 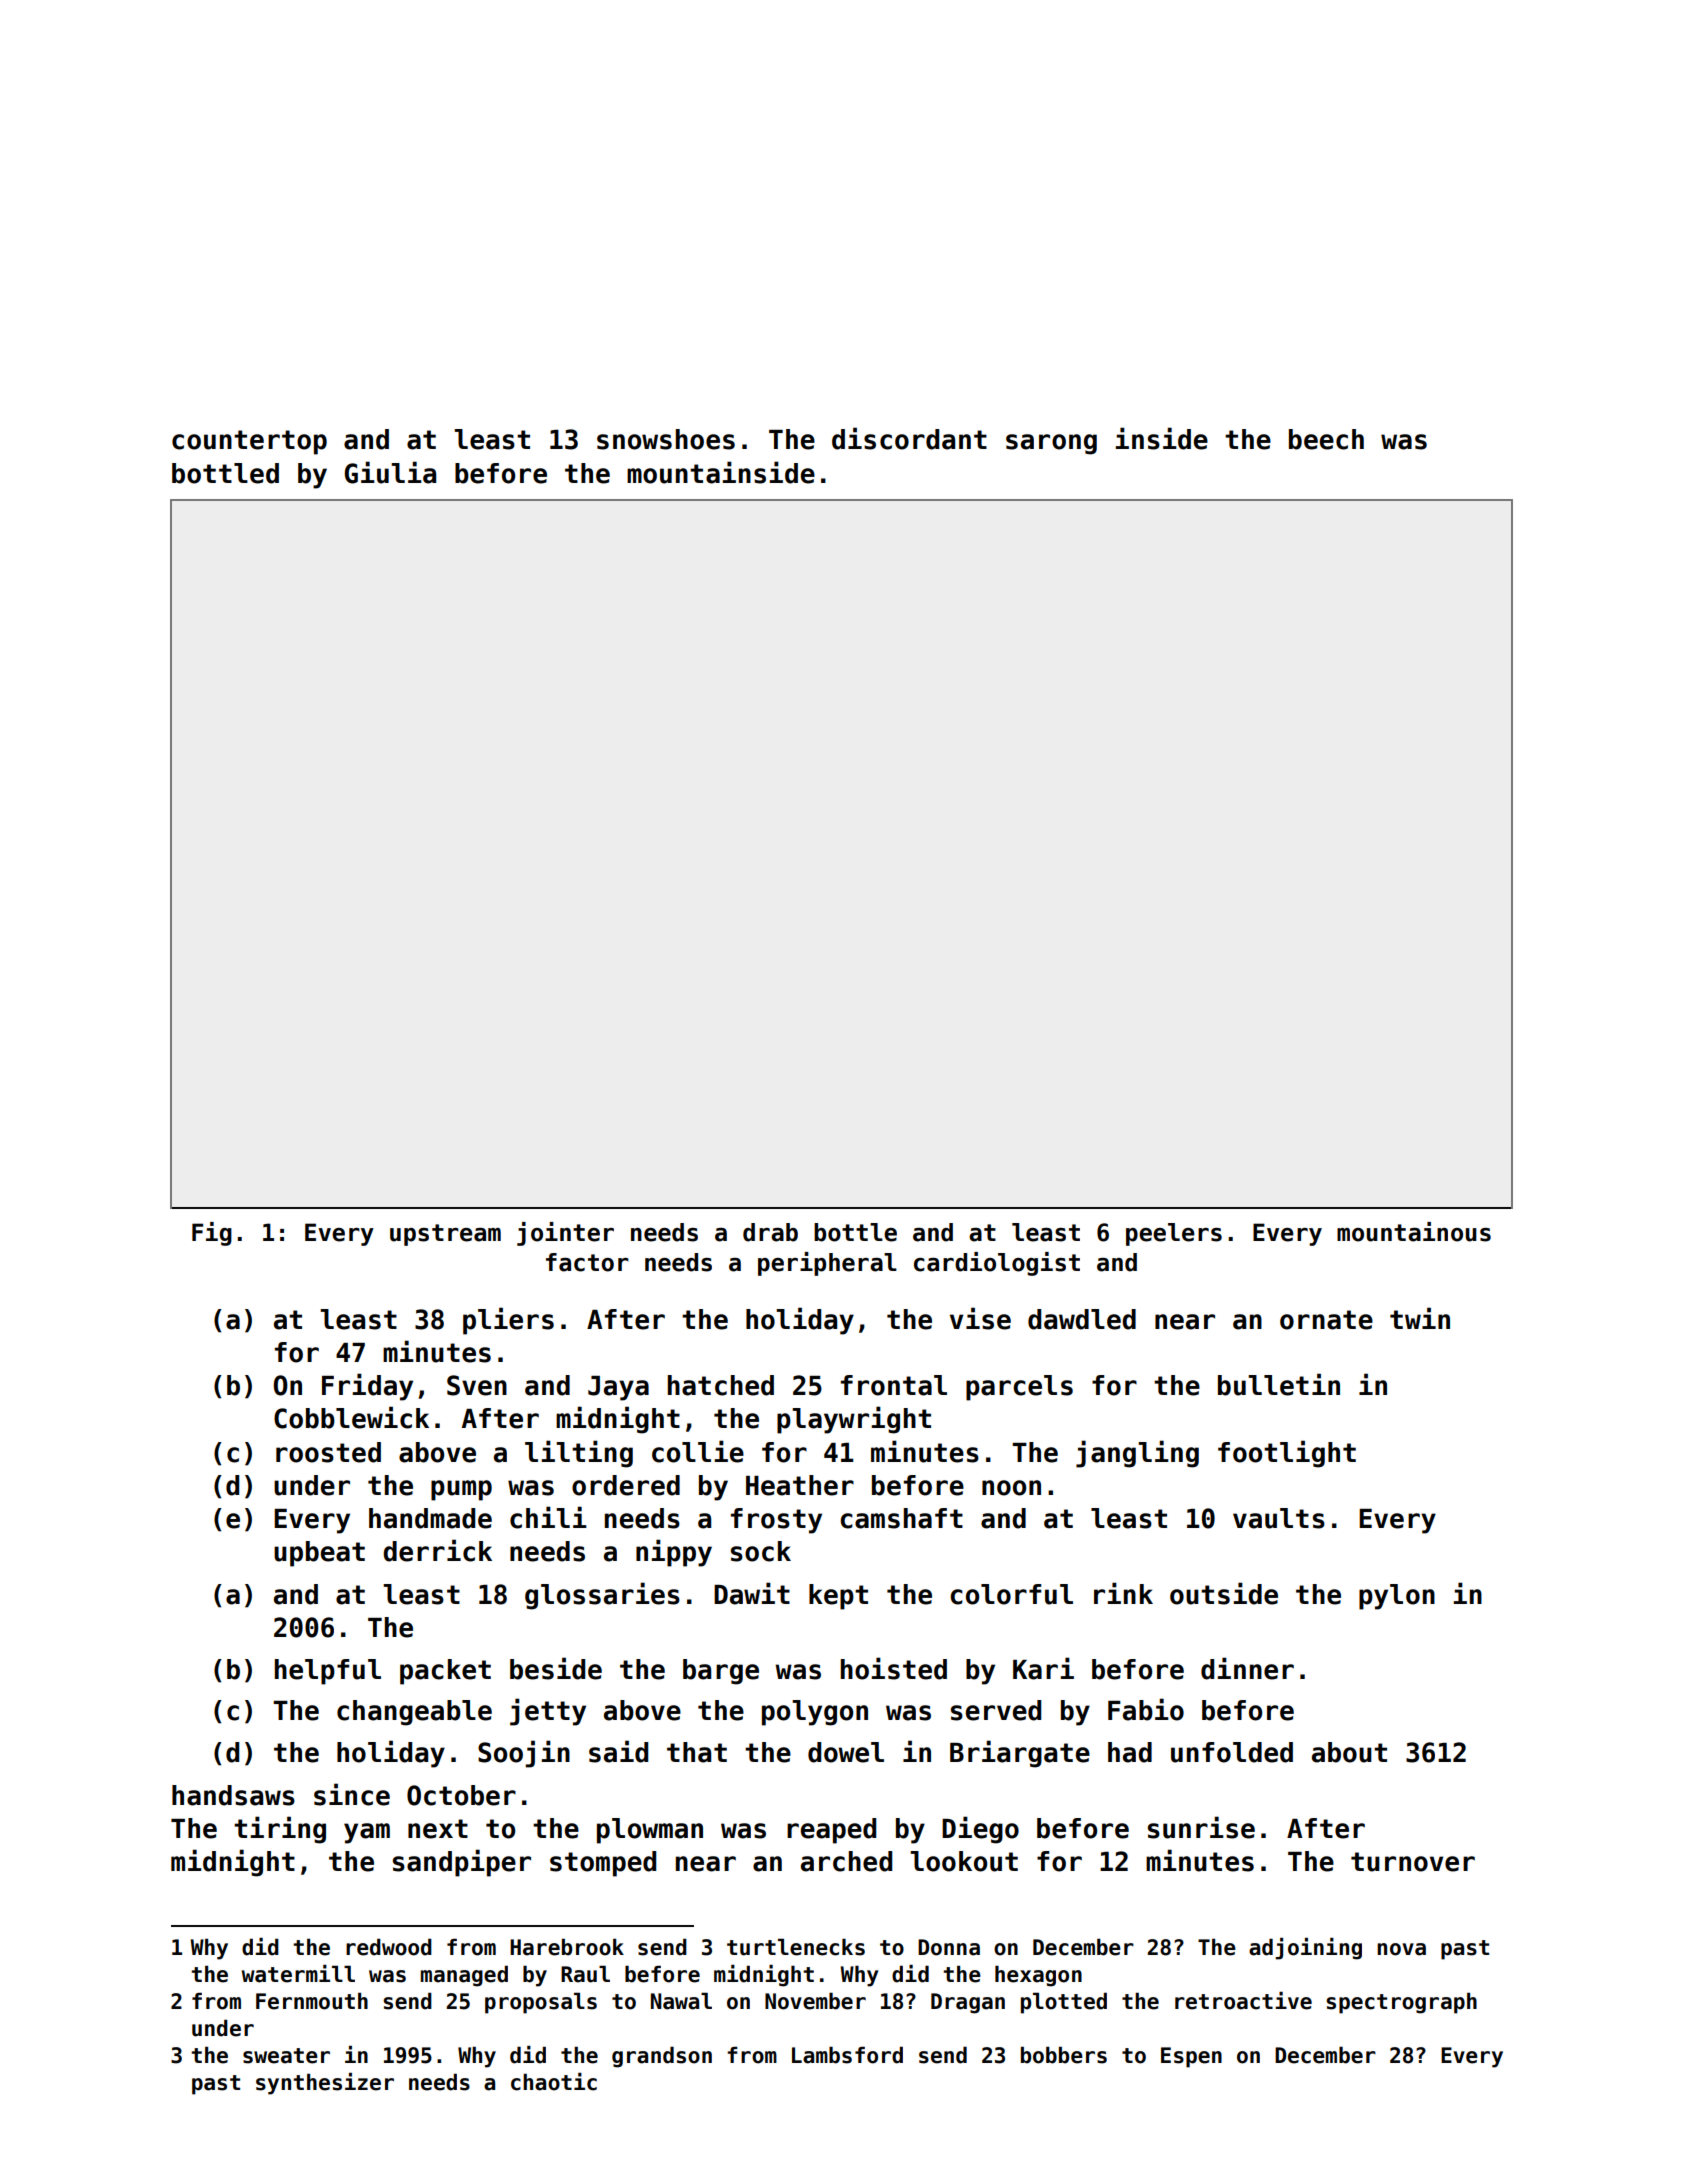 I want to click on Fabio, so click(x=1146, y=1709).
